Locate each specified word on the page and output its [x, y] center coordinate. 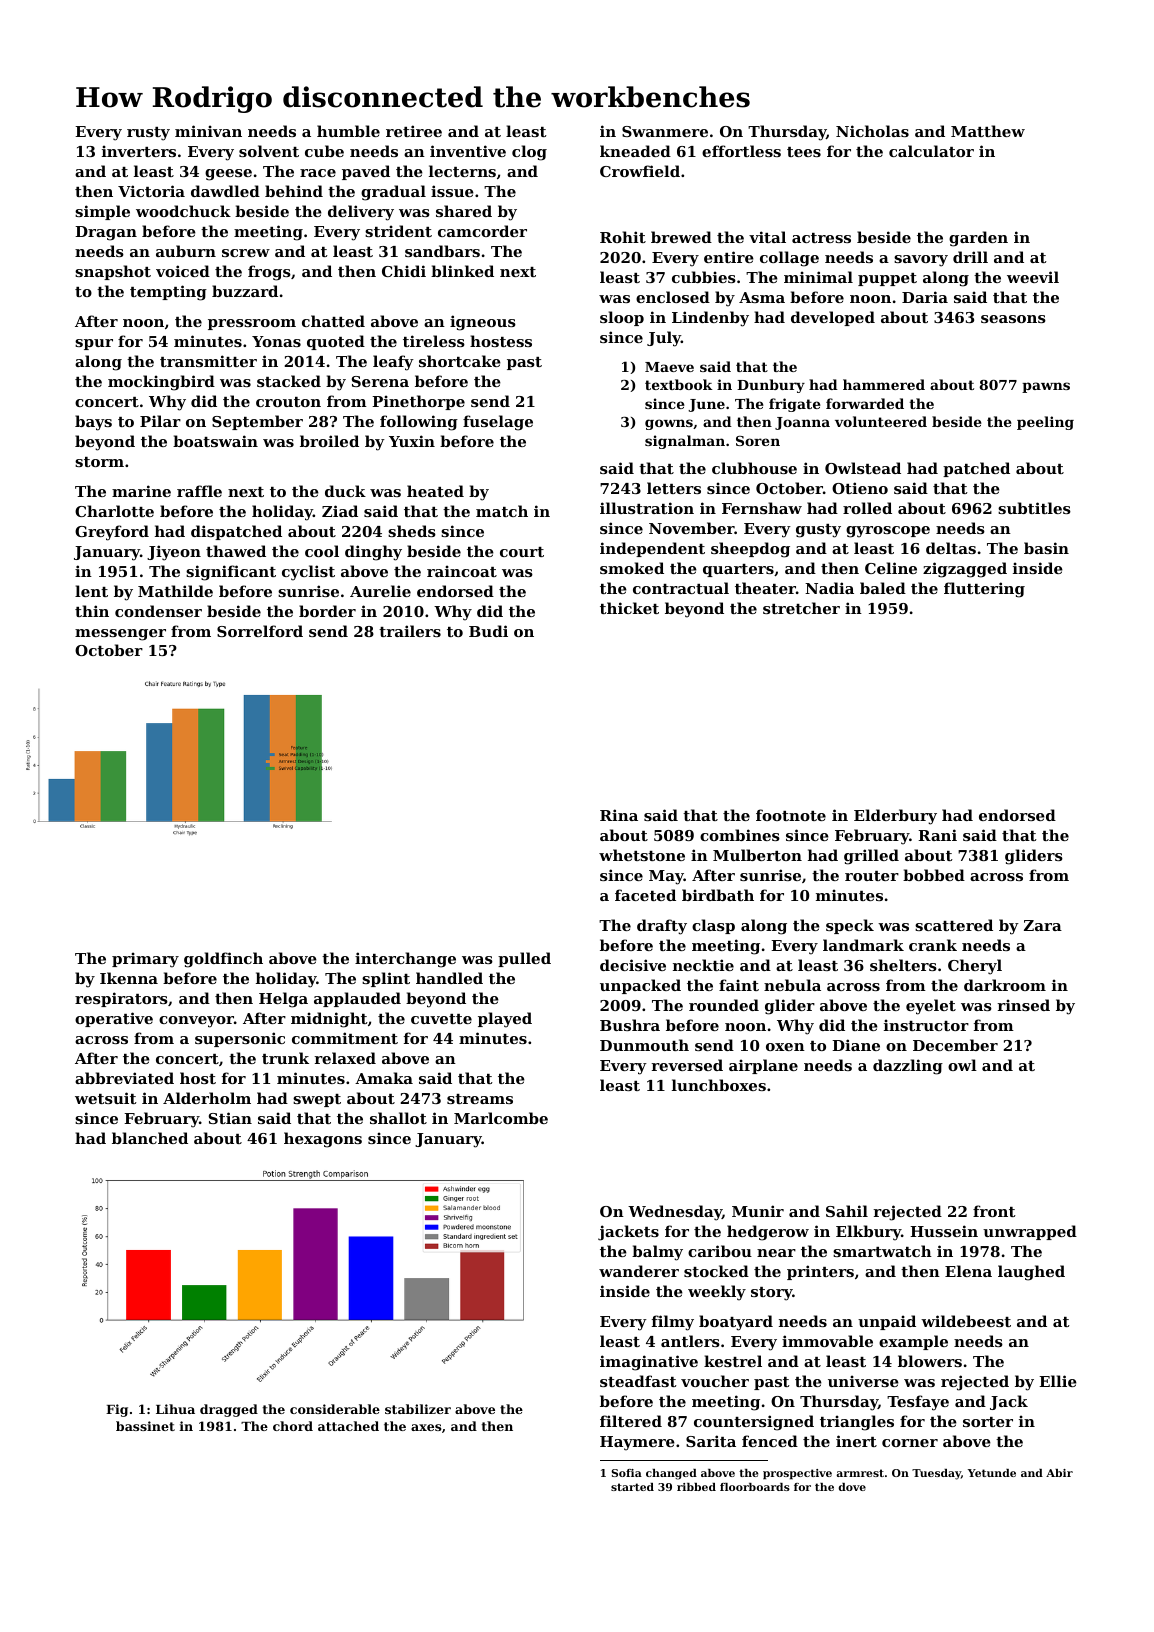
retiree [414, 131]
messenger [120, 635]
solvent [269, 151]
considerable [335, 1409]
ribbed [696, 1487]
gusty [818, 531]
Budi [488, 631]
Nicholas [872, 131]
